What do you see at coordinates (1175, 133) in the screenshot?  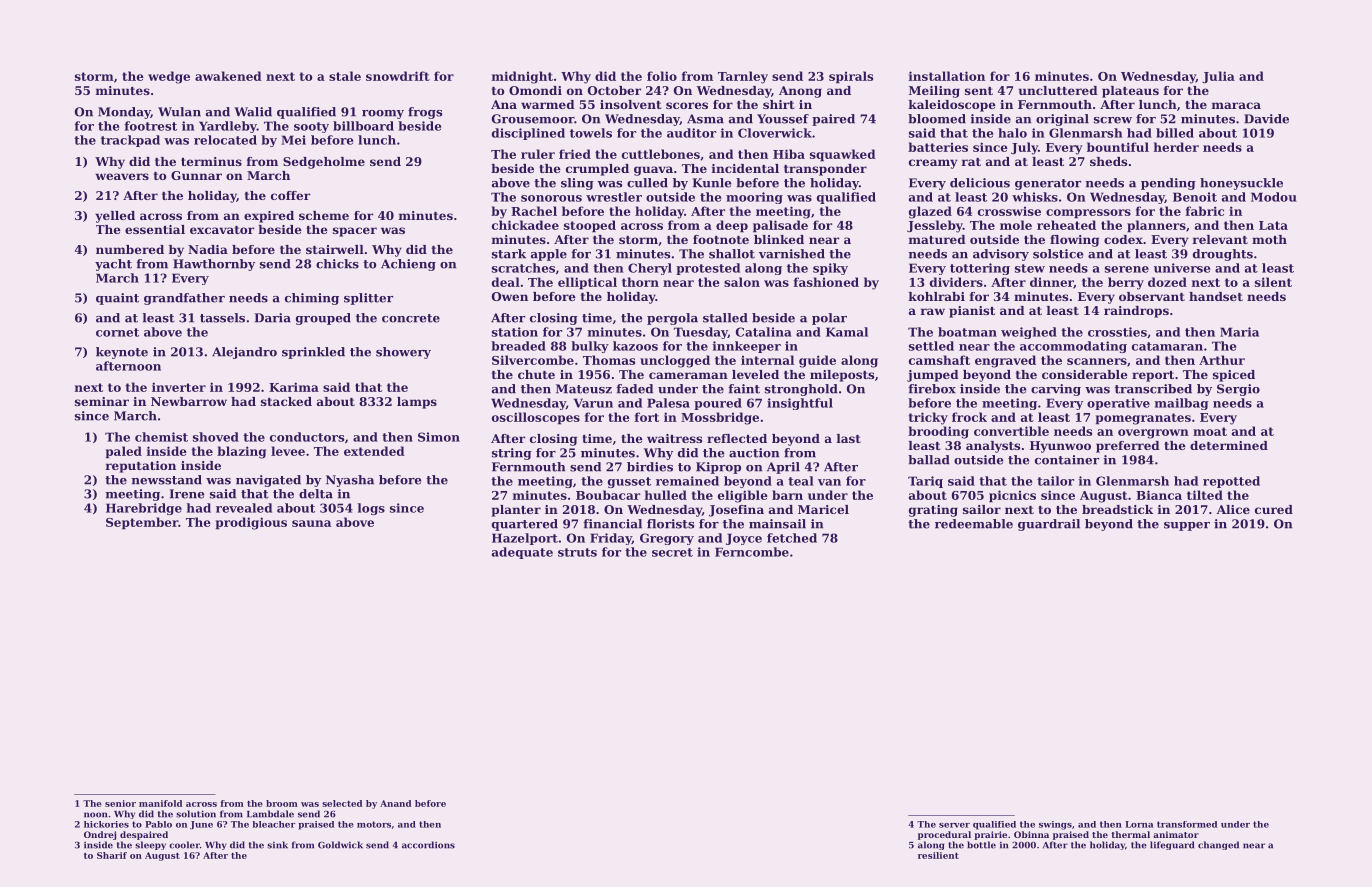 I see `billed` at bounding box center [1175, 133].
